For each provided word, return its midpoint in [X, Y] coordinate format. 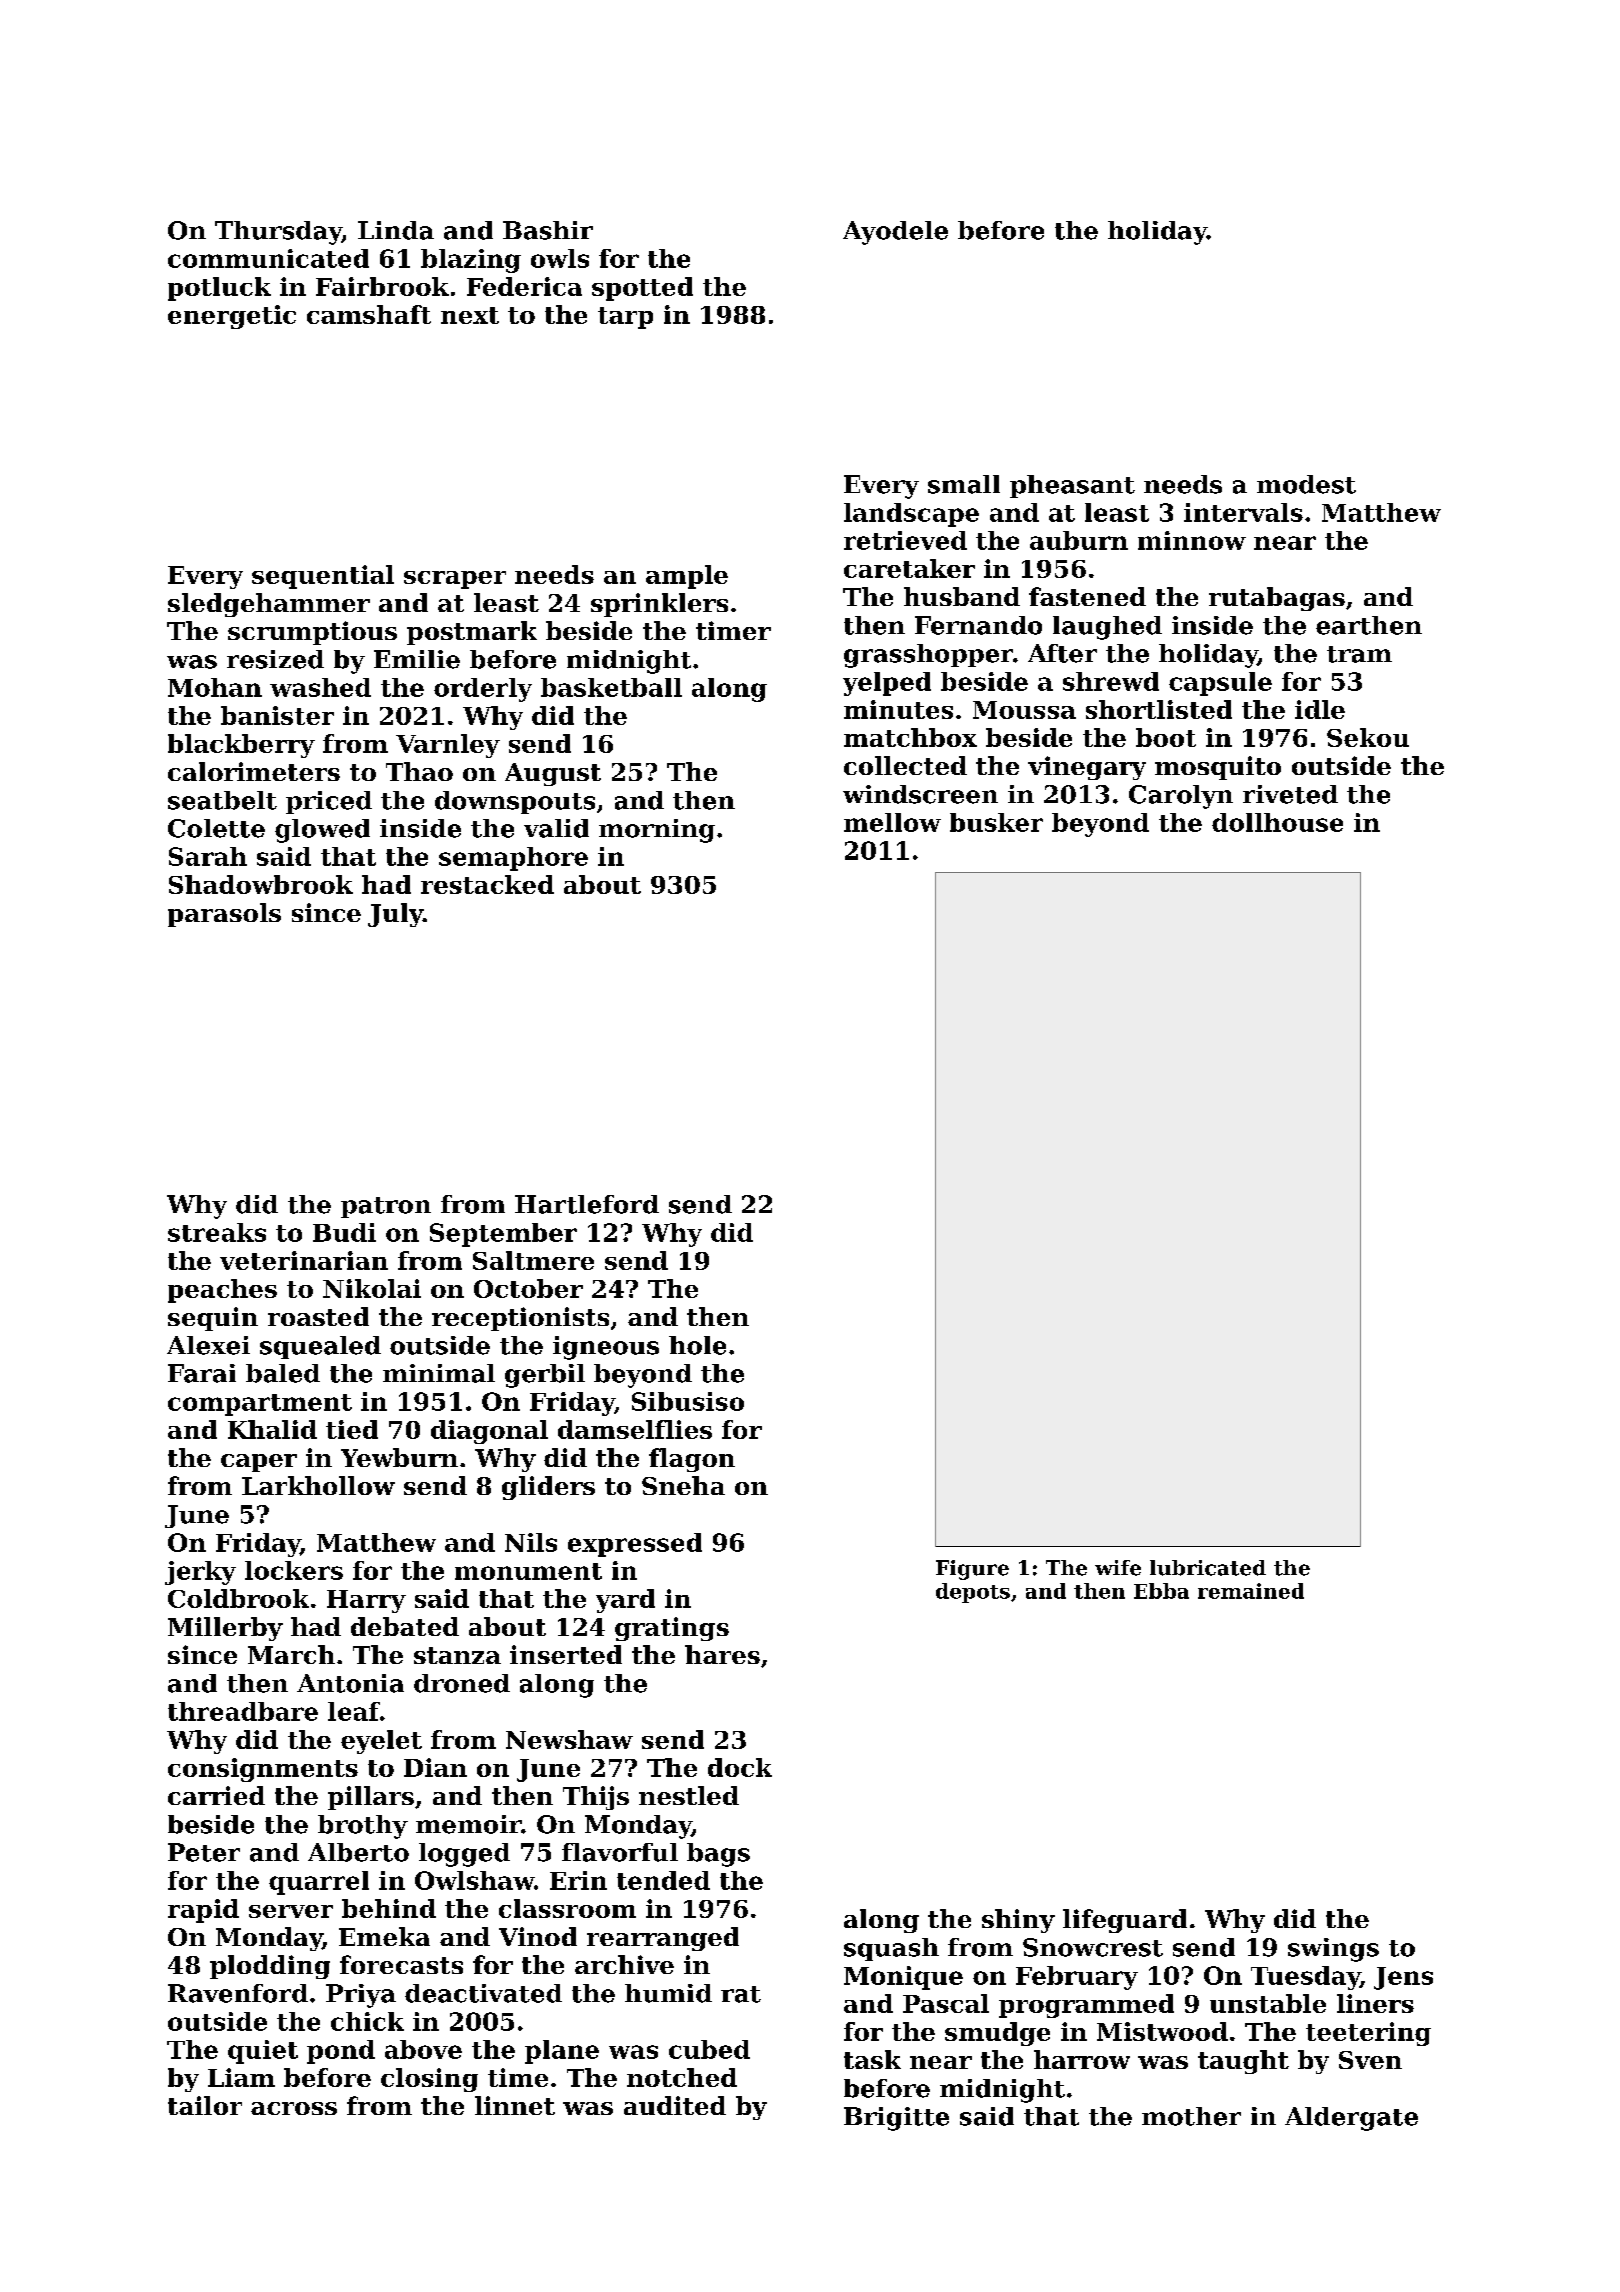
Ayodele [895, 233]
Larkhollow [318, 1485]
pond [341, 2052]
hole [697, 1345]
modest [1306, 484]
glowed [322, 831]
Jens [1403, 1978]
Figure [972, 1570]
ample [687, 577]
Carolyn [1181, 797]
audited [675, 2105]
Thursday [278, 233]
